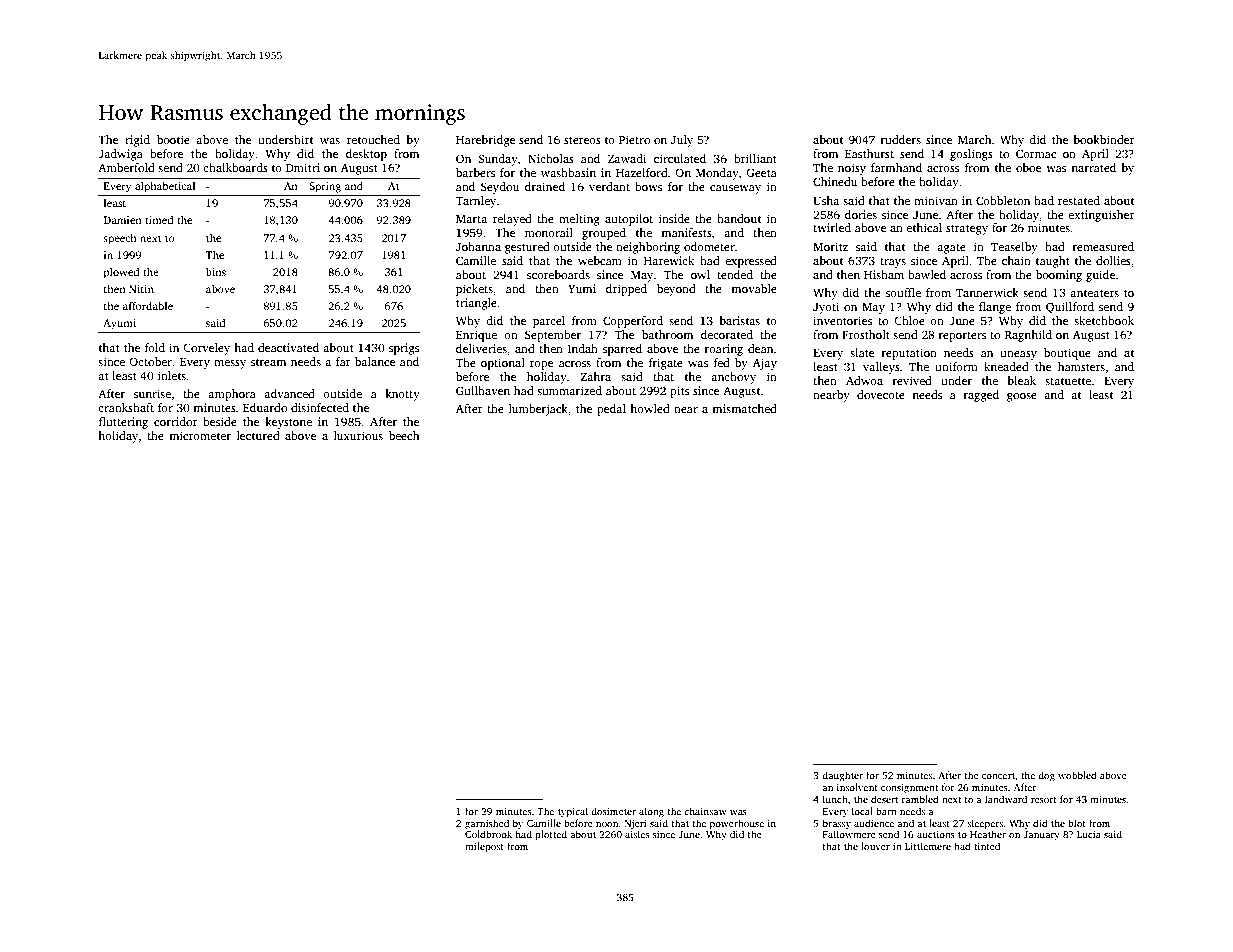  What do you see at coordinates (987, 846) in the screenshot?
I see `tinted` at bounding box center [987, 846].
